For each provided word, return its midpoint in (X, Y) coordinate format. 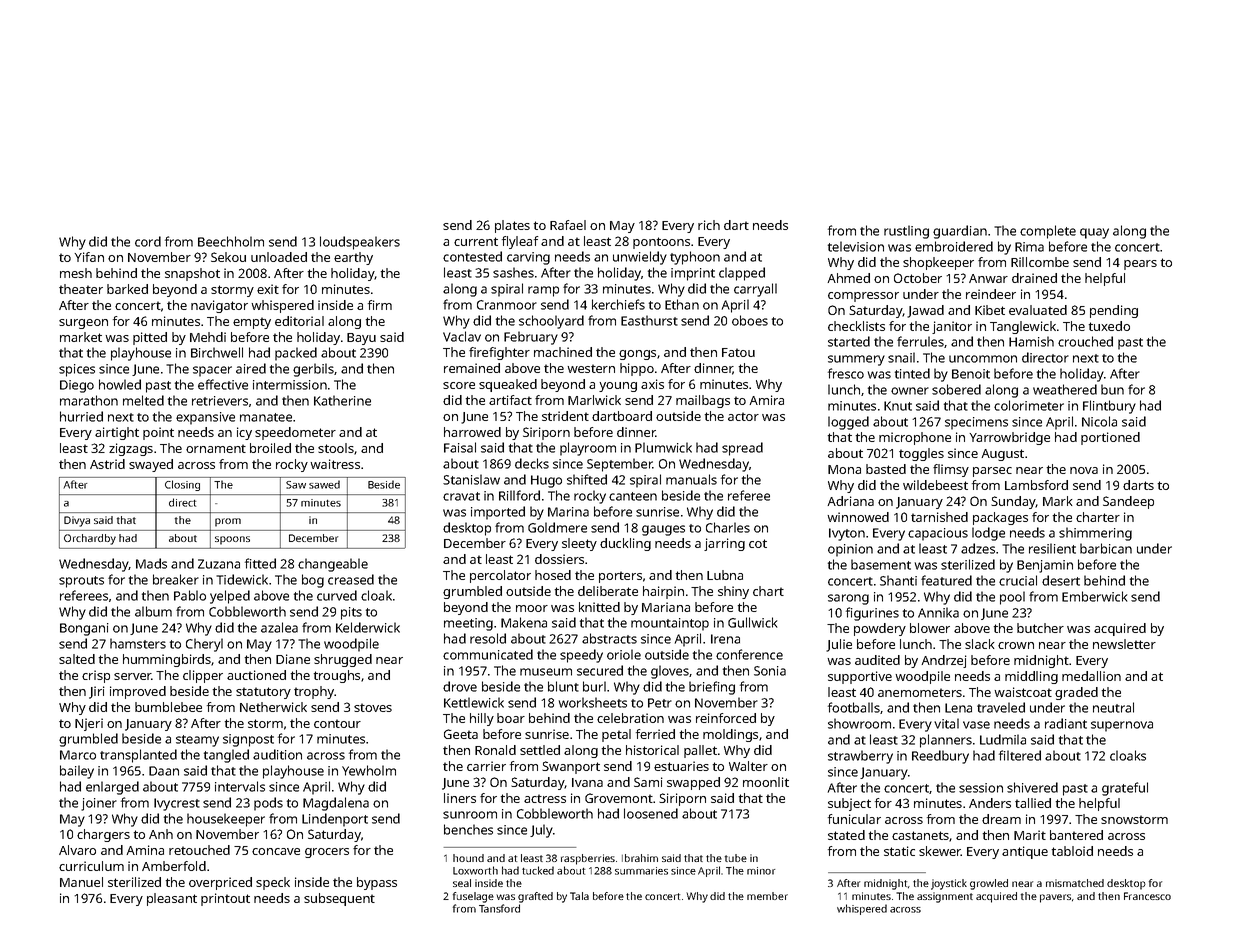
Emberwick (1094, 596)
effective (223, 384)
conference (749, 654)
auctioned (256, 675)
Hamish (1031, 341)
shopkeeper (938, 263)
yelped (230, 597)
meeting (468, 624)
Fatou (738, 352)
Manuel (81, 882)
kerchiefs (618, 304)
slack (980, 644)
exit (268, 289)
